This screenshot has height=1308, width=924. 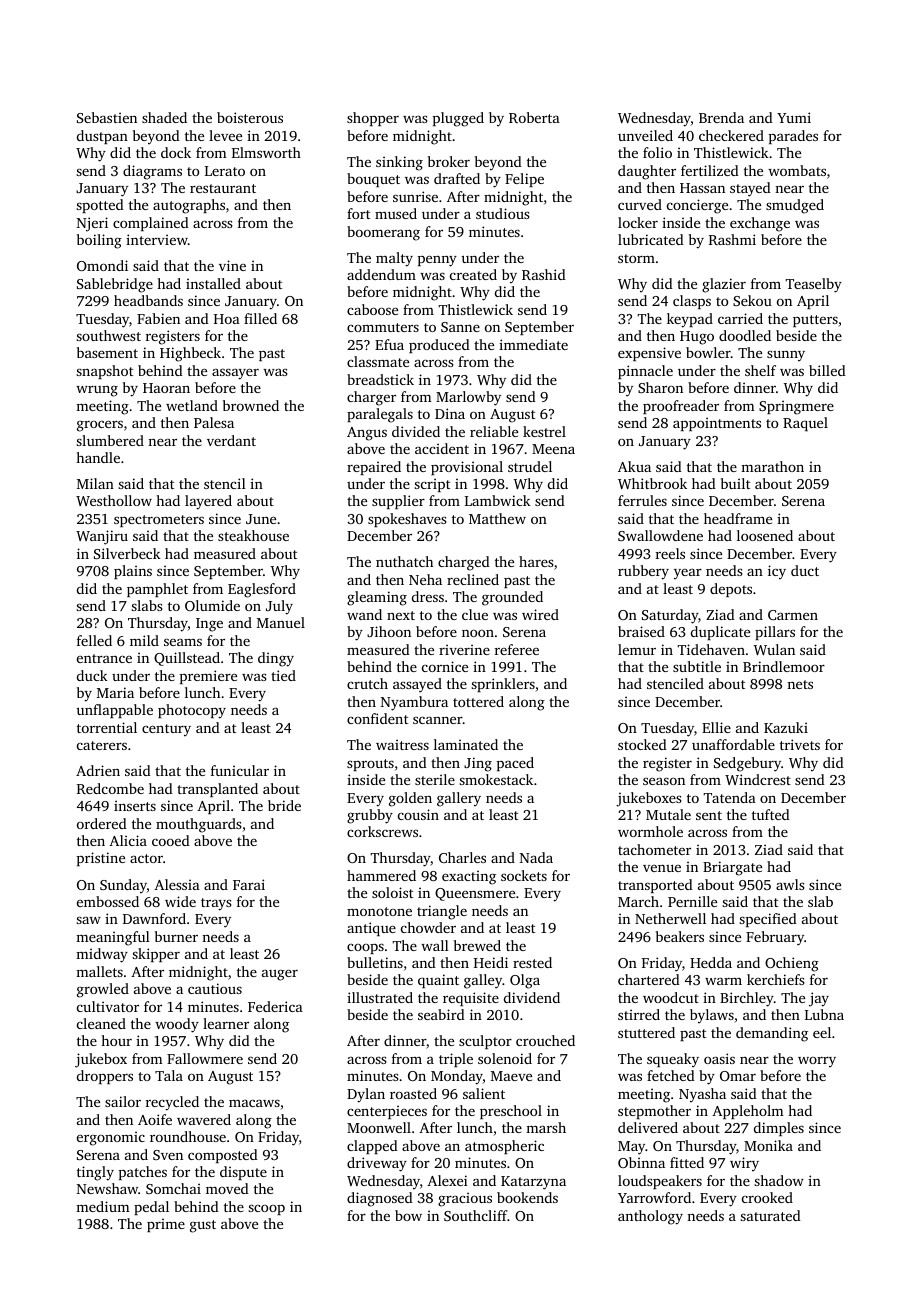 What do you see at coordinates (169, 1075) in the screenshot?
I see `Tala` at bounding box center [169, 1075].
